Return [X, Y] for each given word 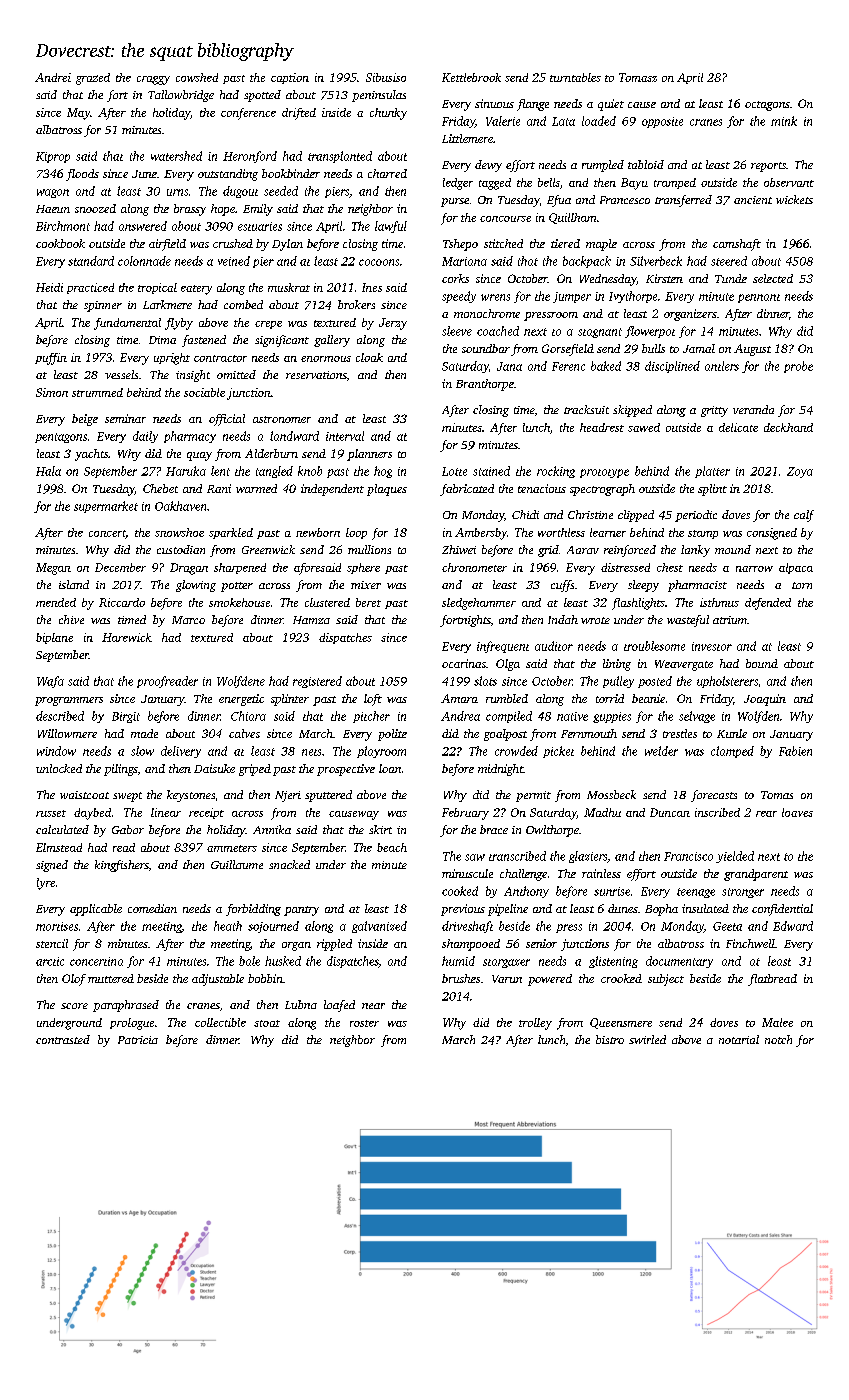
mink [784, 121]
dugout [240, 192]
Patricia [138, 1040]
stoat [267, 1023]
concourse [505, 219]
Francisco [688, 856]
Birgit [126, 717]
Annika [272, 829]
